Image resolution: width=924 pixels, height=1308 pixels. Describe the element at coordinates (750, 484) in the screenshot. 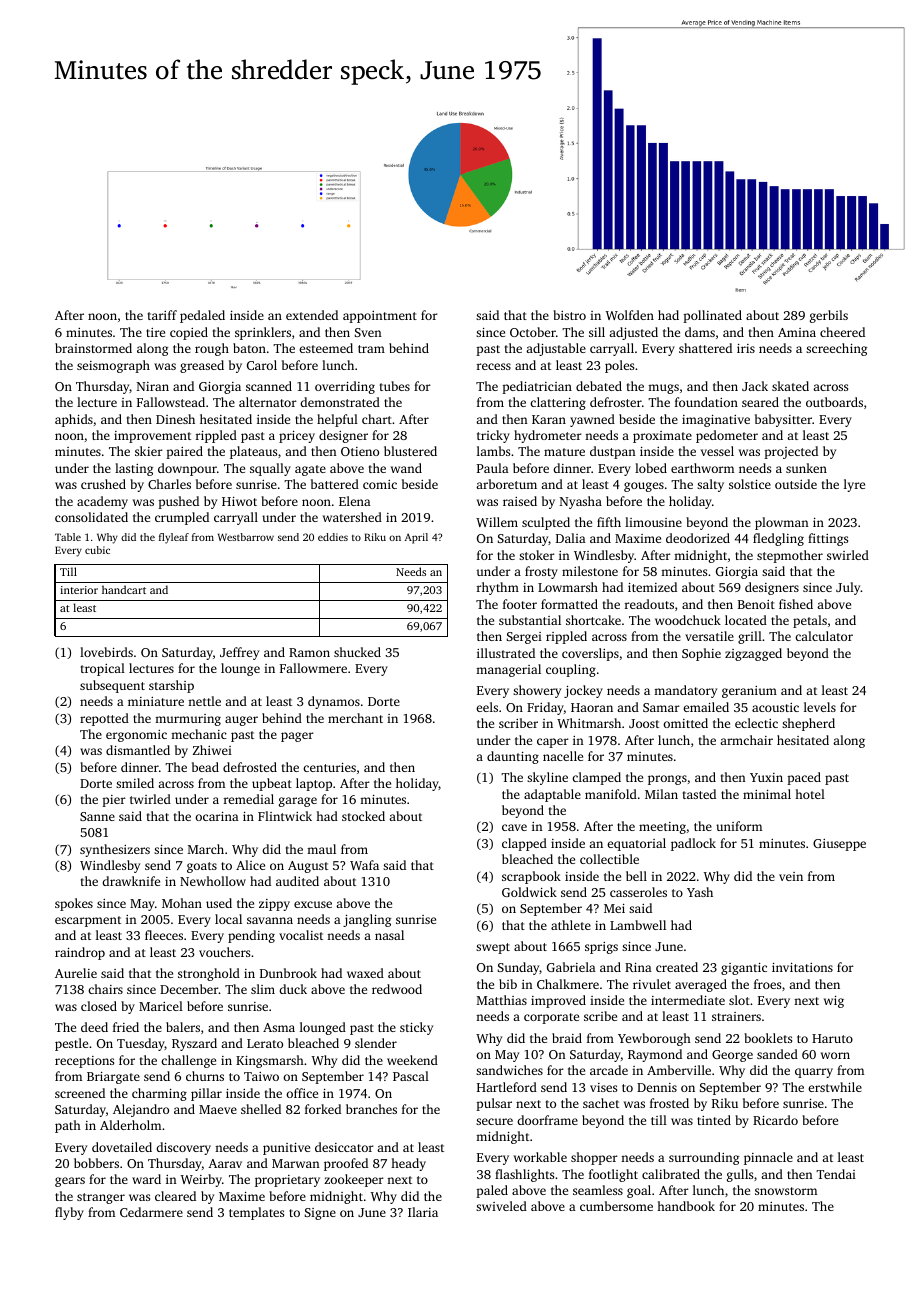

I see `solstice` at that location.
